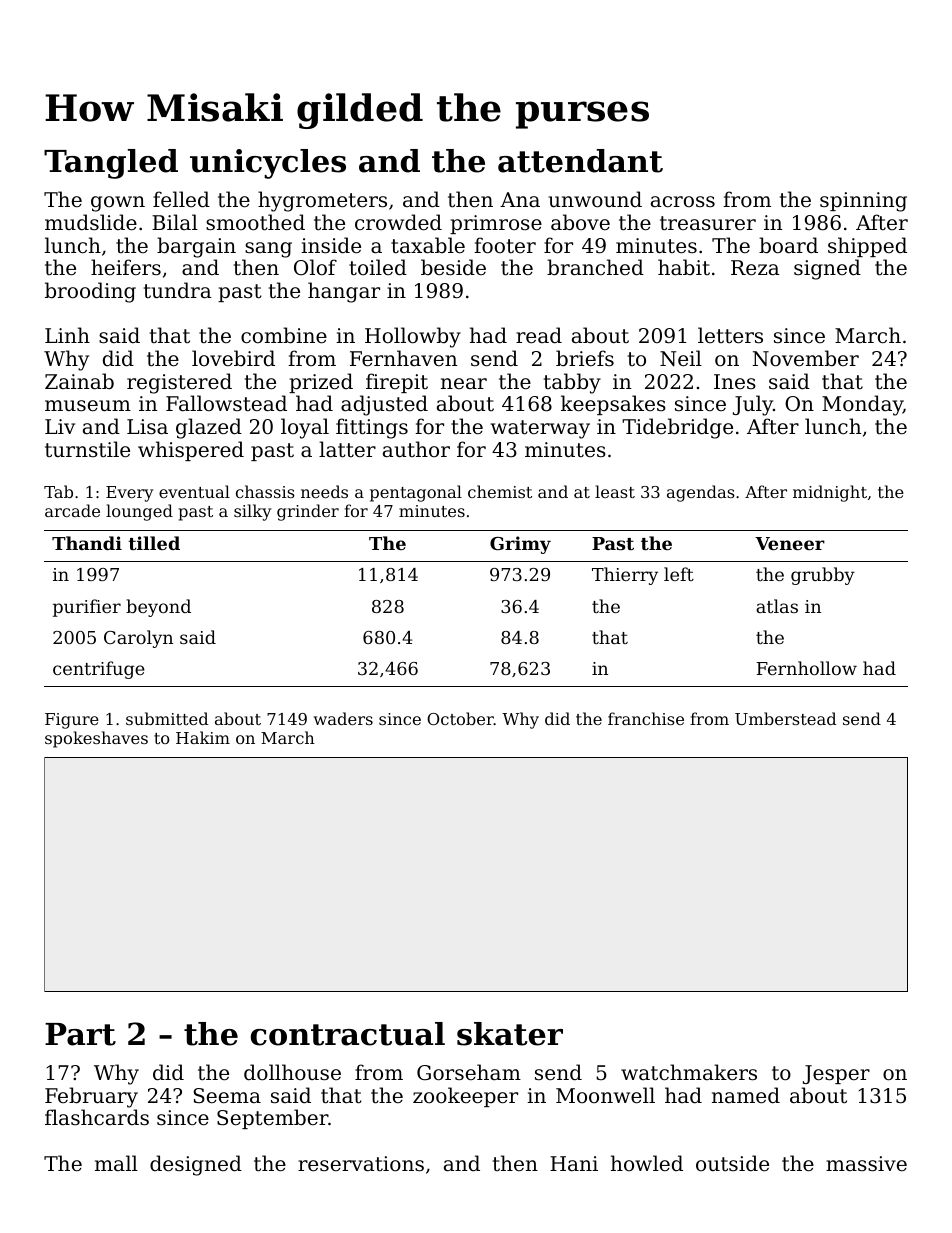 The height and width of the screenshot is (1233, 952). Describe the element at coordinates (344, 292) in the screenshot. I see `hangar` at that location.
